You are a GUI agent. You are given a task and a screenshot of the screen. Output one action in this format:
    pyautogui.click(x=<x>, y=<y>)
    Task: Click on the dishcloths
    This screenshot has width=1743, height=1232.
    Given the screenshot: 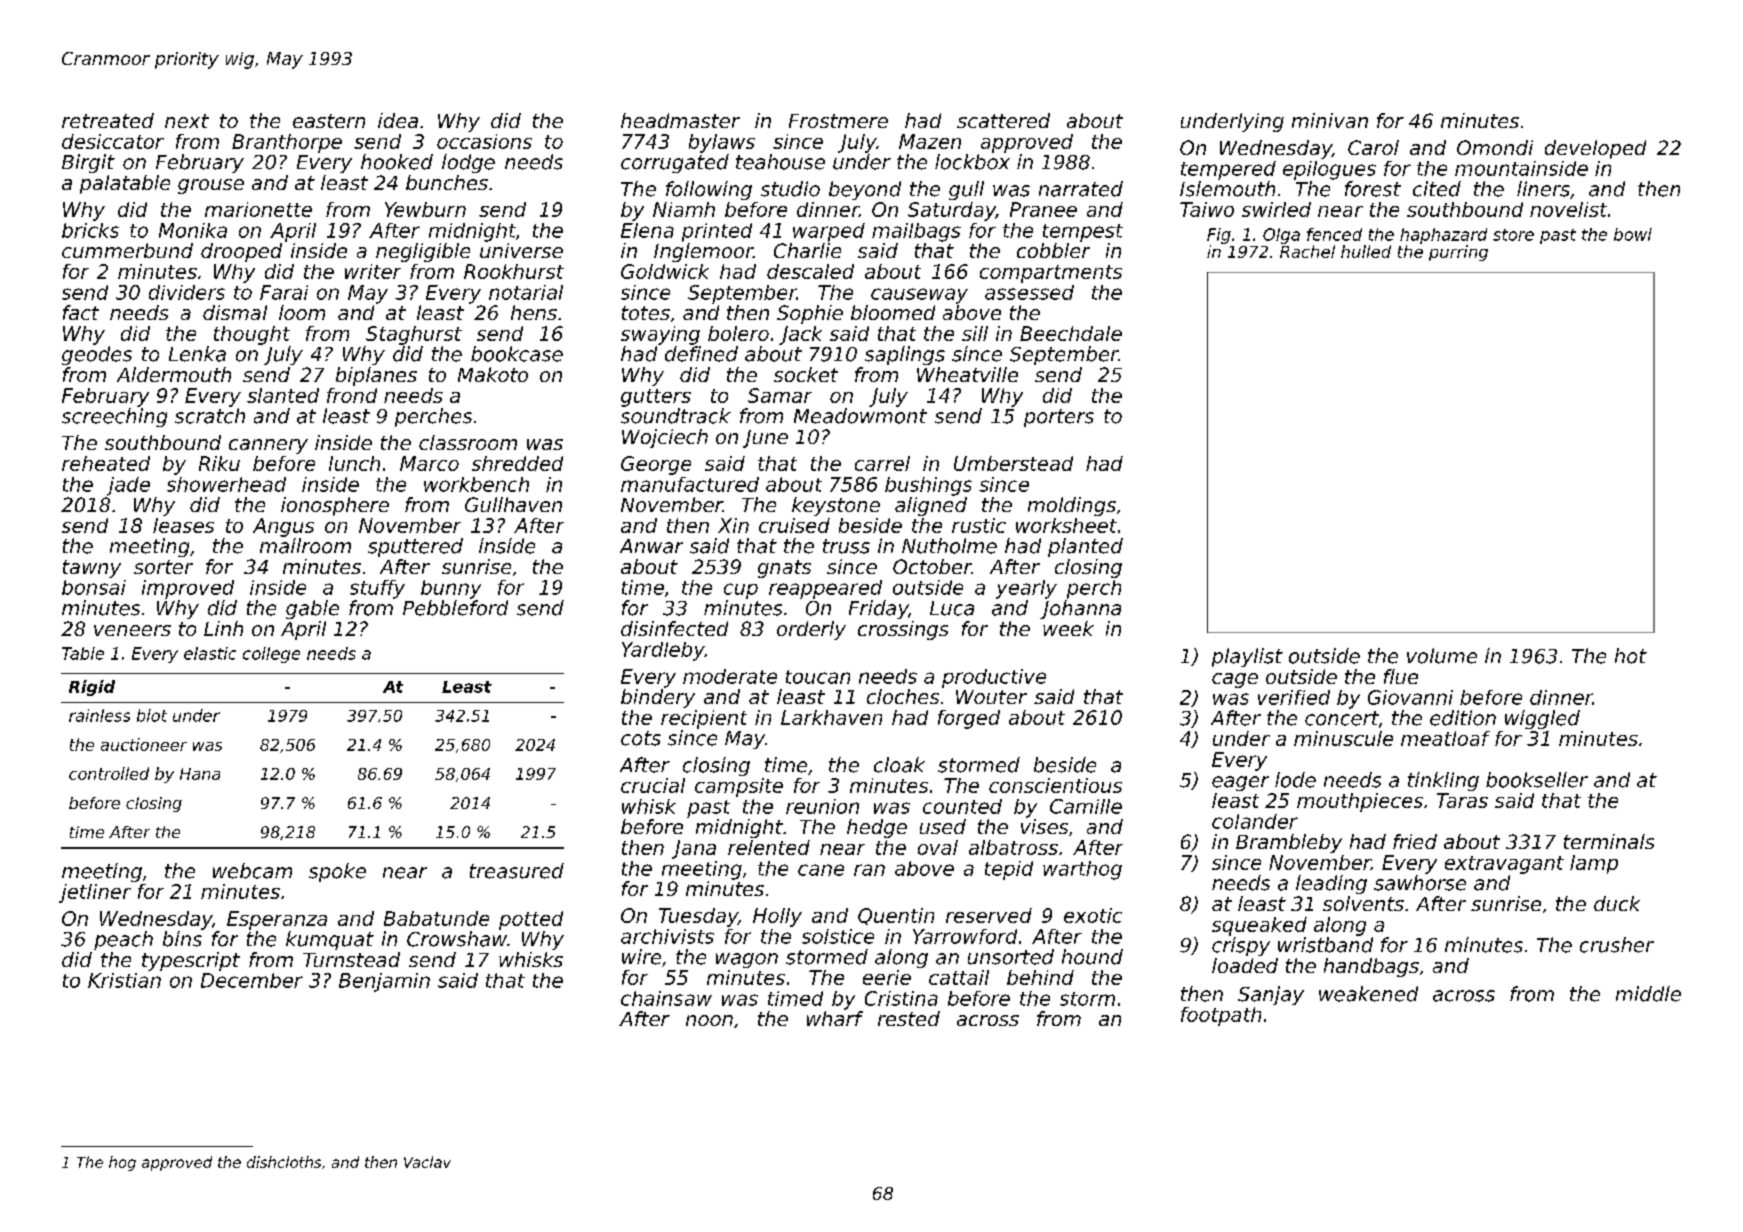 What is the action you would take?
    pyautogui.click(x=284, y=1162)
